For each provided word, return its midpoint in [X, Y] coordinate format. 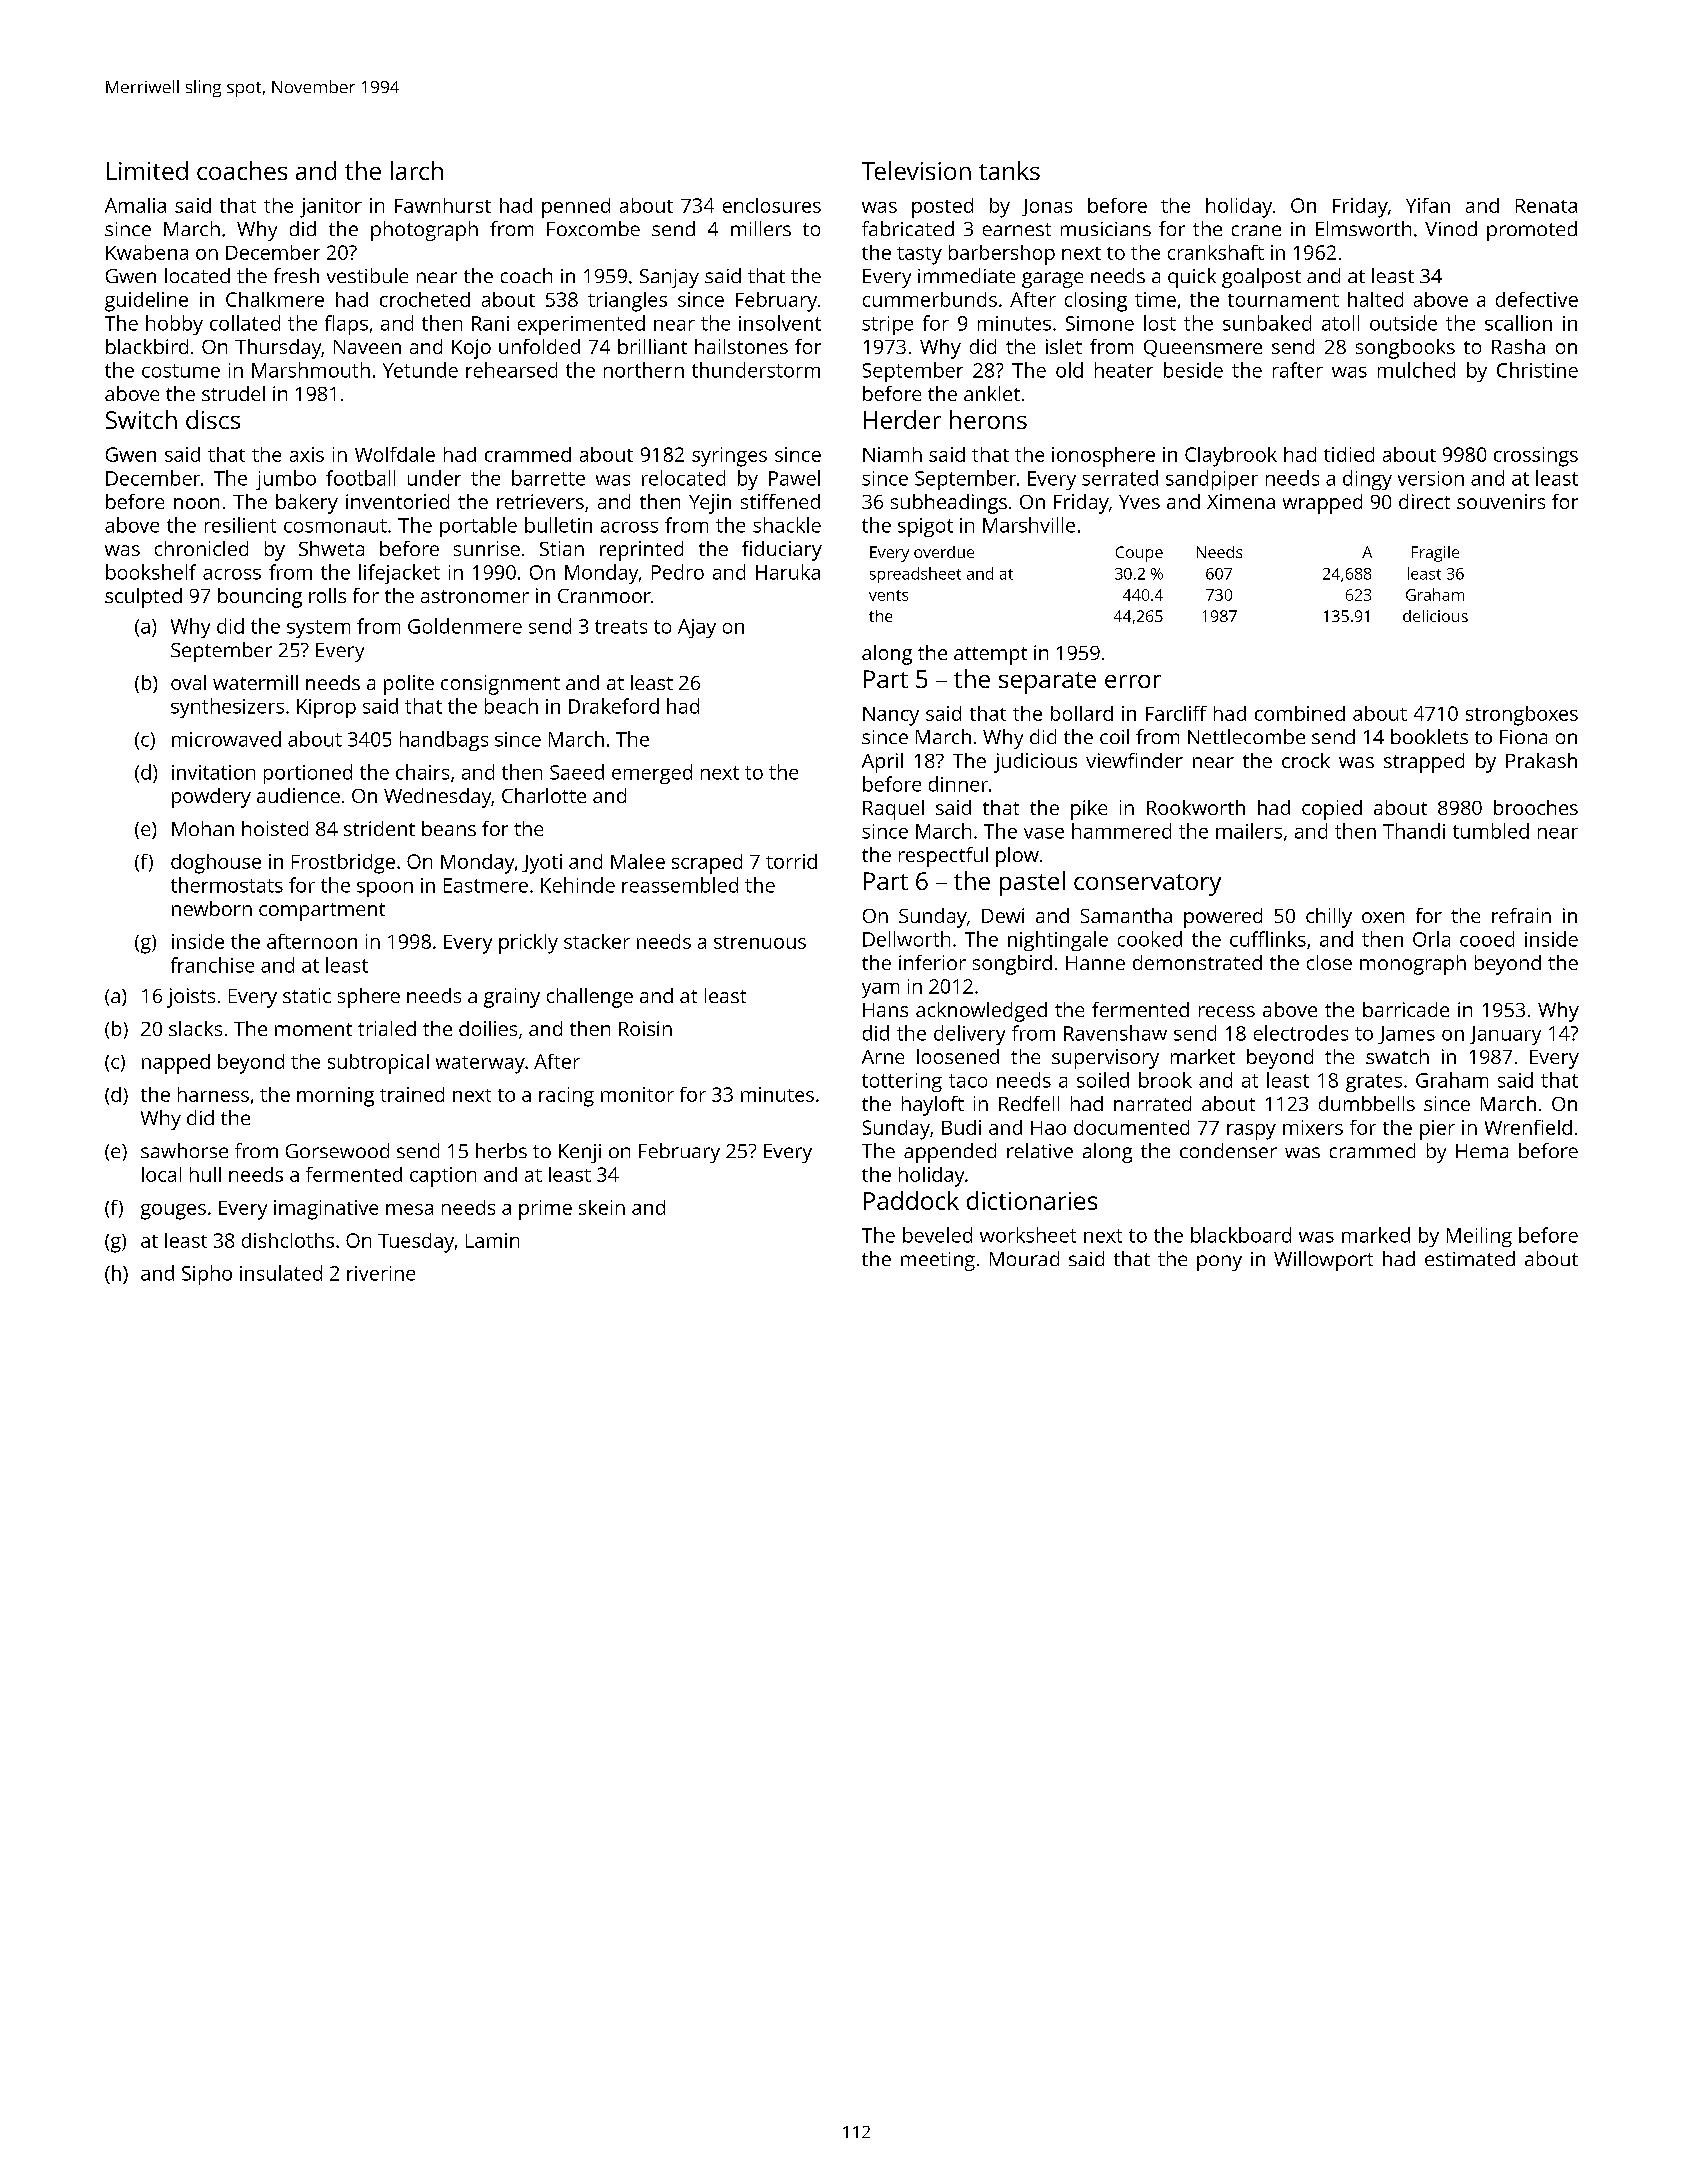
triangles [627, 302]
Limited [147, 170]
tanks [1009, 170]
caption [443, 1177]
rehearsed [511, 370]
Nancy [891, 716]
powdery [211, 798]
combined [1300, 713]
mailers [1249, 831]
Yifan [1428, 205]
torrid [791, 861]
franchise [212, 965]
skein [602, 1207]
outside [1403, 323]
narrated [1152, 1103]
